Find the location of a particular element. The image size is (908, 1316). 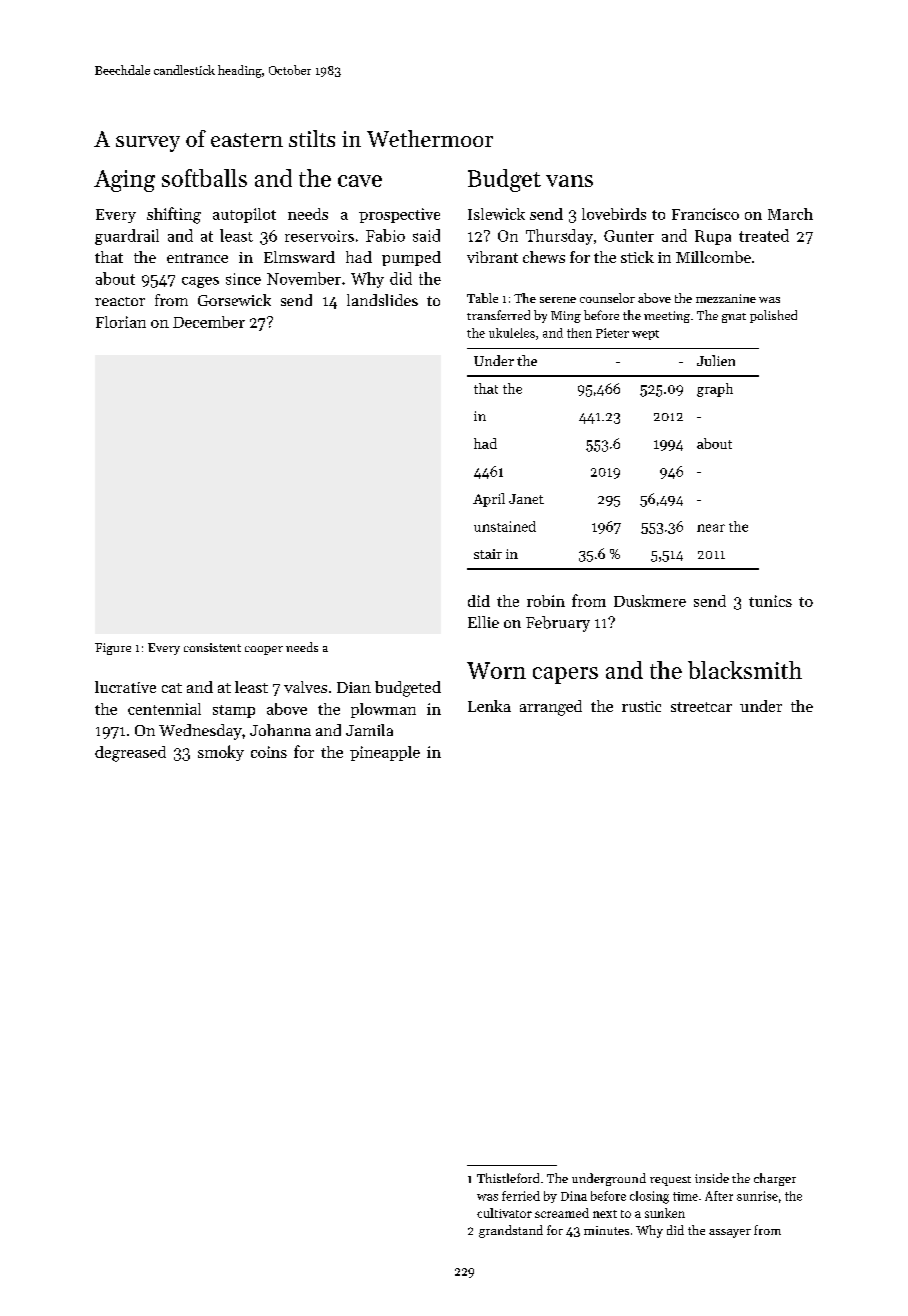

March is located at coordinates (790, 214).
